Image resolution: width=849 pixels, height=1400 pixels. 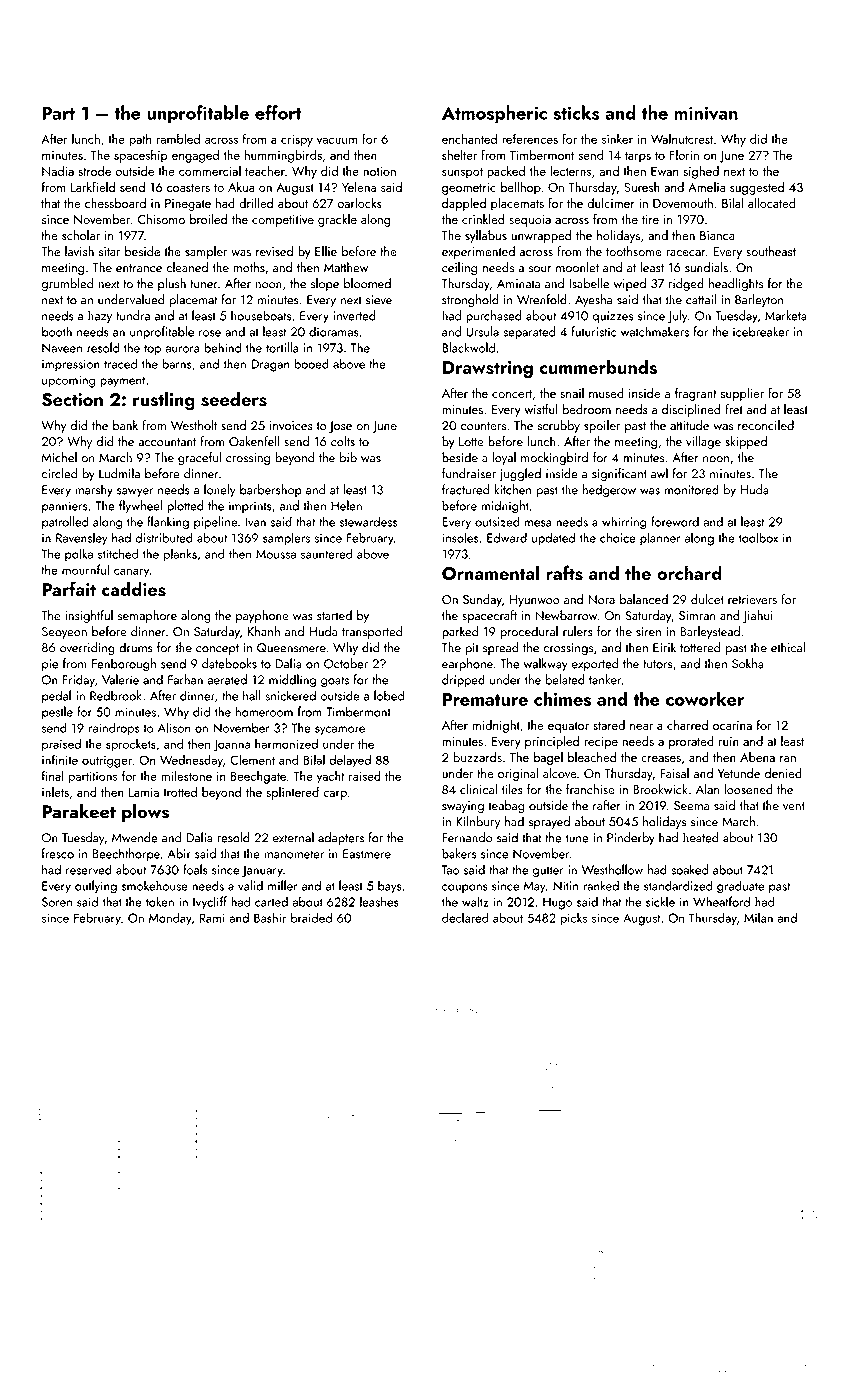 I want to click on sticks, so click(x=576, y=112).
